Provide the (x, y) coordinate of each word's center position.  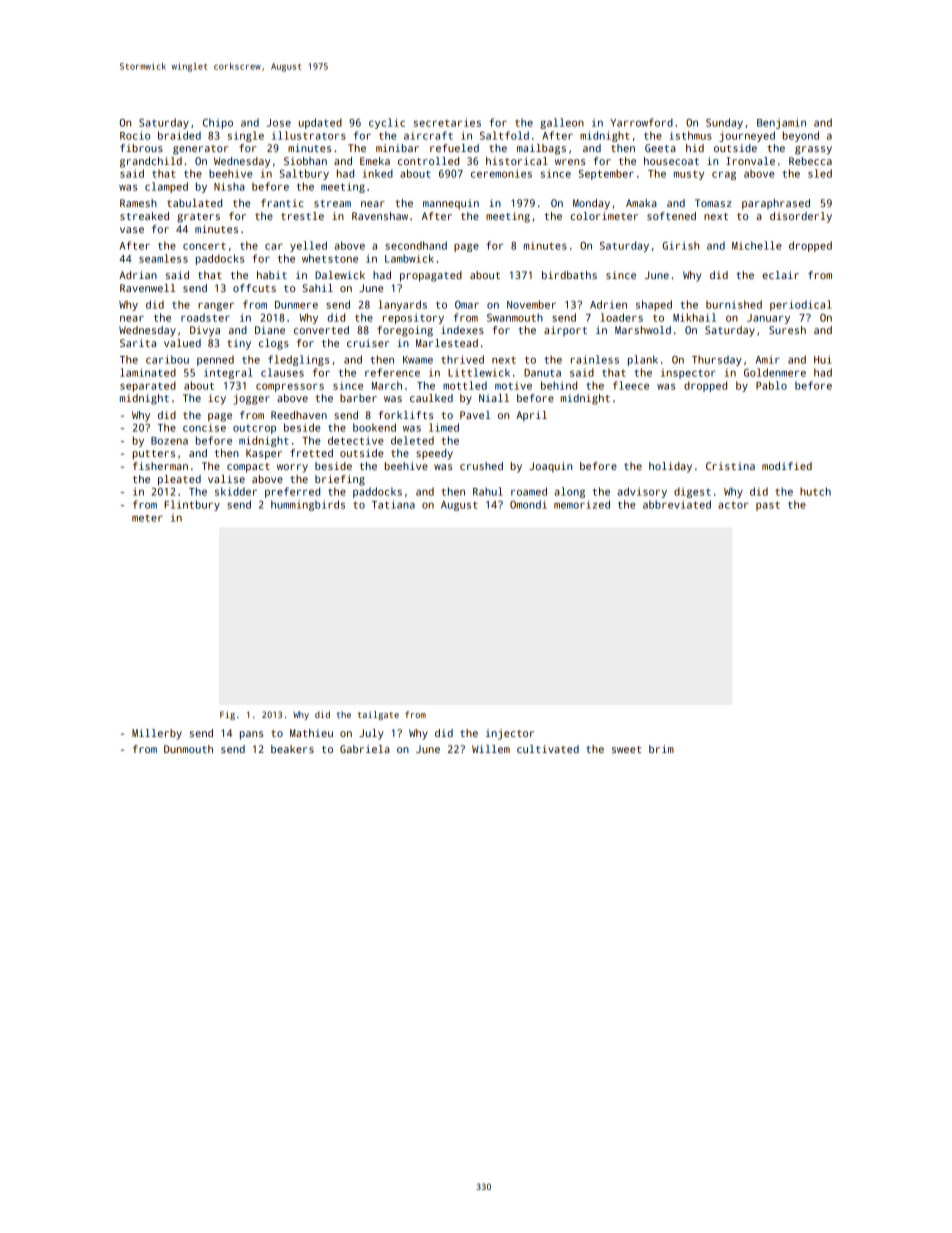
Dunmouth (188, 749)
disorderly (801, 217)
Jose (279, 123)
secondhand (416, 245)
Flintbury (192, 505)
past (768, 506)
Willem (491, 749)
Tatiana (393, 504)
